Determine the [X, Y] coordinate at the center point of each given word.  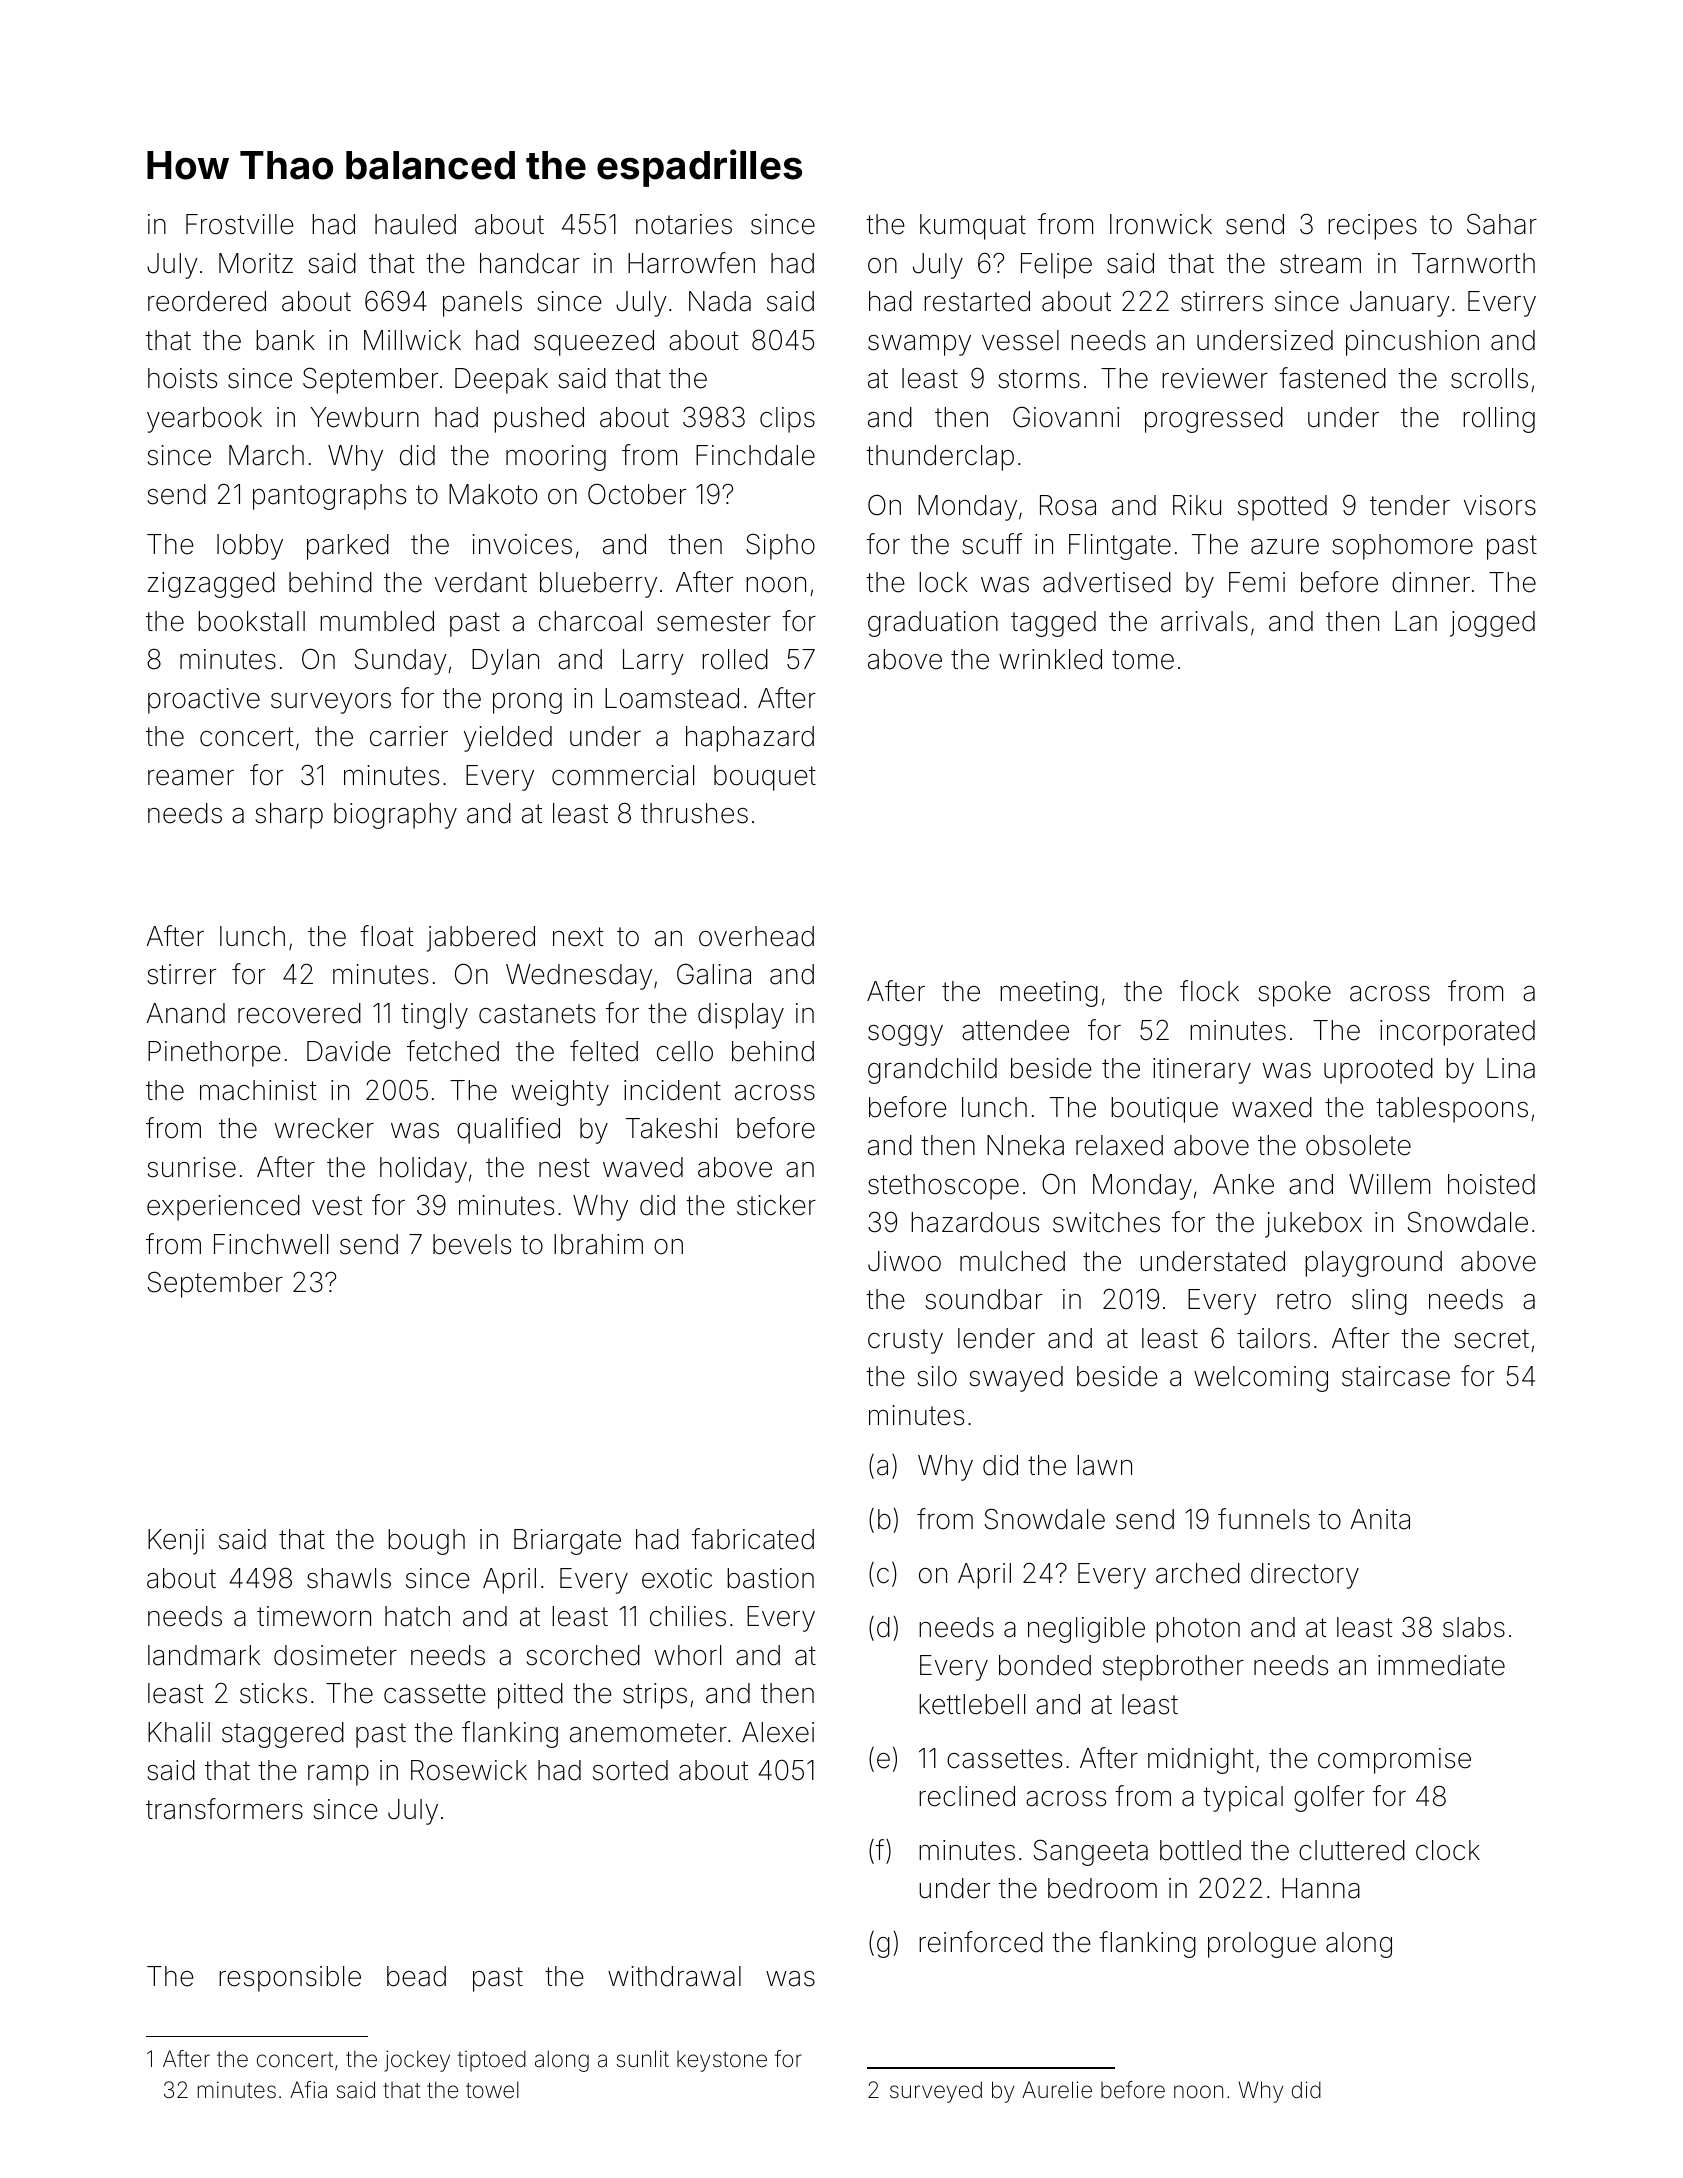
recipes [1372, 227]
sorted [630, 1770]
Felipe [1056, 266]
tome [1143, 660]
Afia [308, 2090]
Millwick [412, 340]
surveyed [936, 2092]
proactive [204, 701]
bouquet [765, 778]
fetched [453, 1051]
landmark [204, 1655]
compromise [1394, 1761]
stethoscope [943, 1187]
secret [1491, 1339]
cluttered [1352, 1850]
